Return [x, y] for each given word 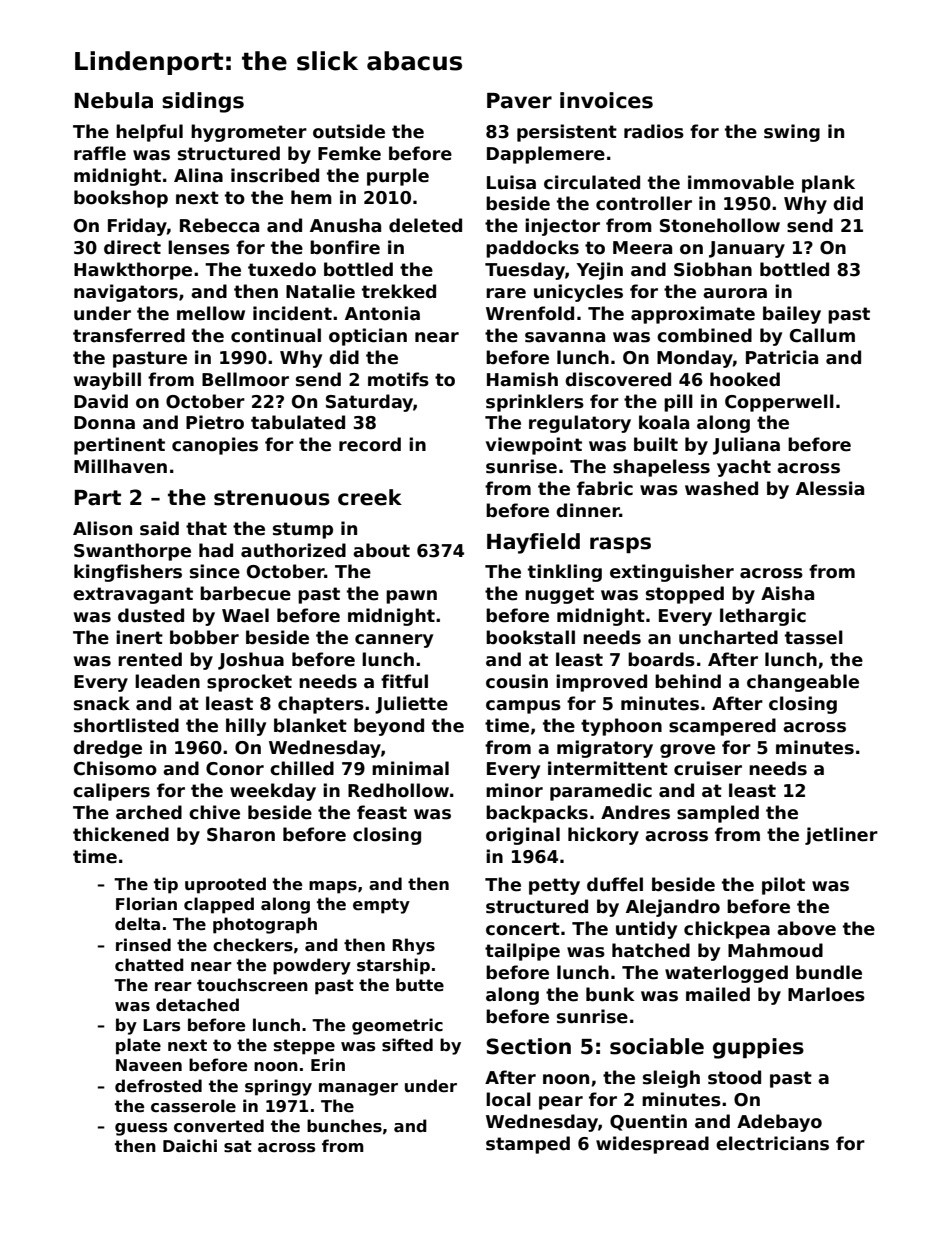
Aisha [787, 593]
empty [381, 906]
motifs [398, 379]
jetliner [841, 836]
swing [792, 133]
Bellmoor [245, 379]
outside [349, 131]
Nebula [114, 100]
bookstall [530, 637]
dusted [151, 615]
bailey [792, 315]
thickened [121, 834]
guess [141, 1129]
